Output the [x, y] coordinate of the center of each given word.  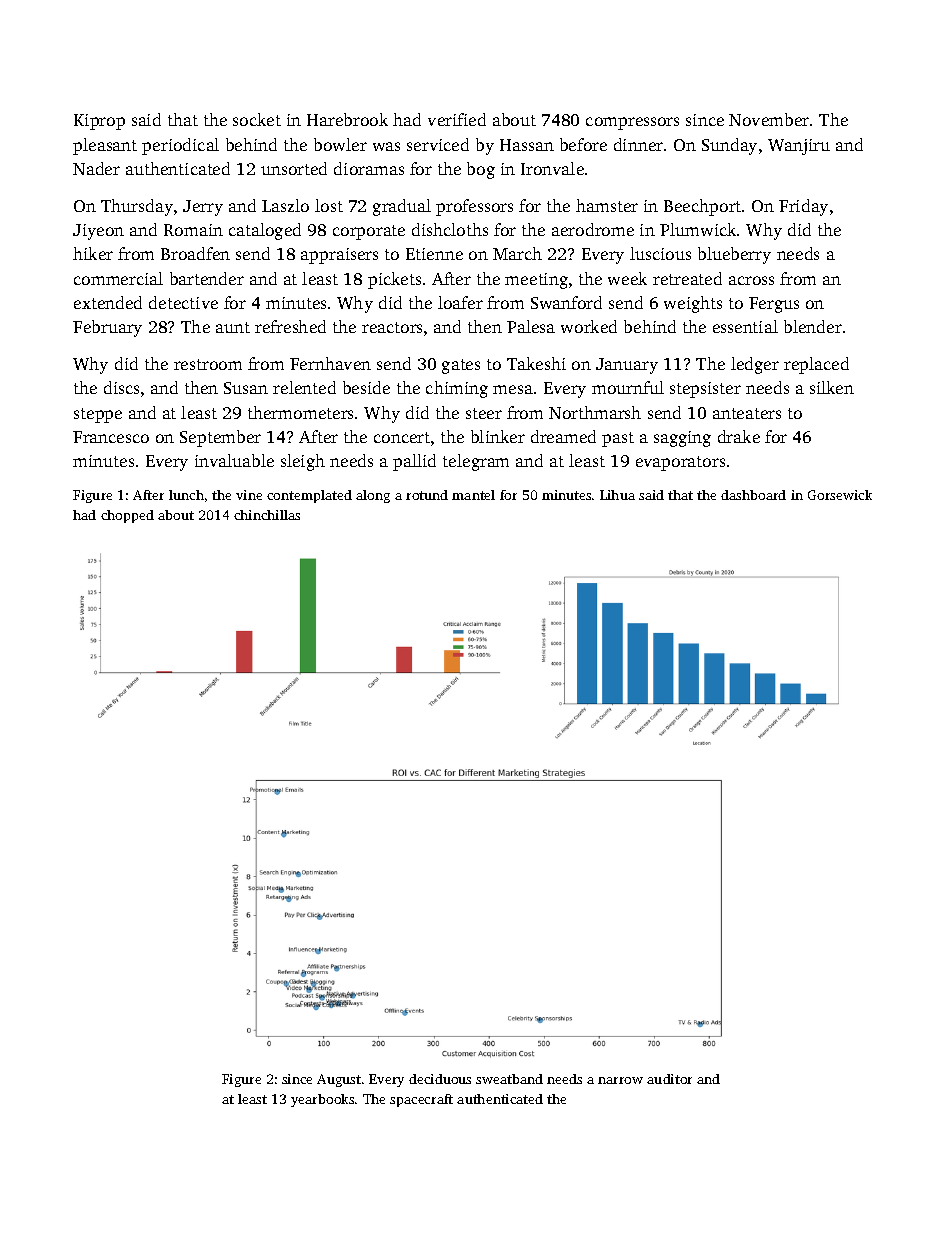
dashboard [753, 495]
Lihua [617, 495]
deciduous [440, 1079]
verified [457, 119]
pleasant [105, 146]
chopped [127, 516]
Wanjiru [799, 147]
